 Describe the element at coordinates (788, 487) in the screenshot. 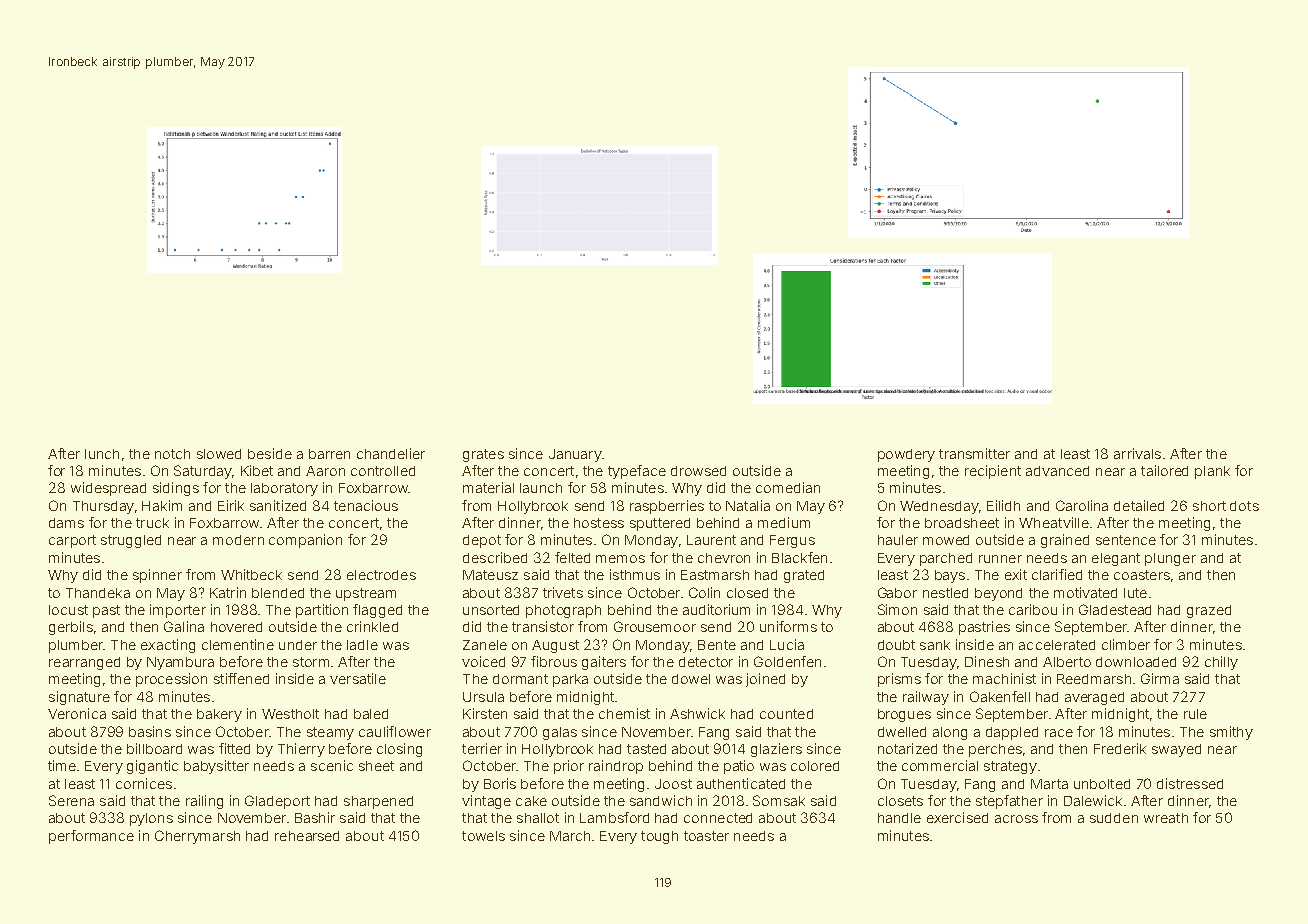

I see `comedian` at that location.
